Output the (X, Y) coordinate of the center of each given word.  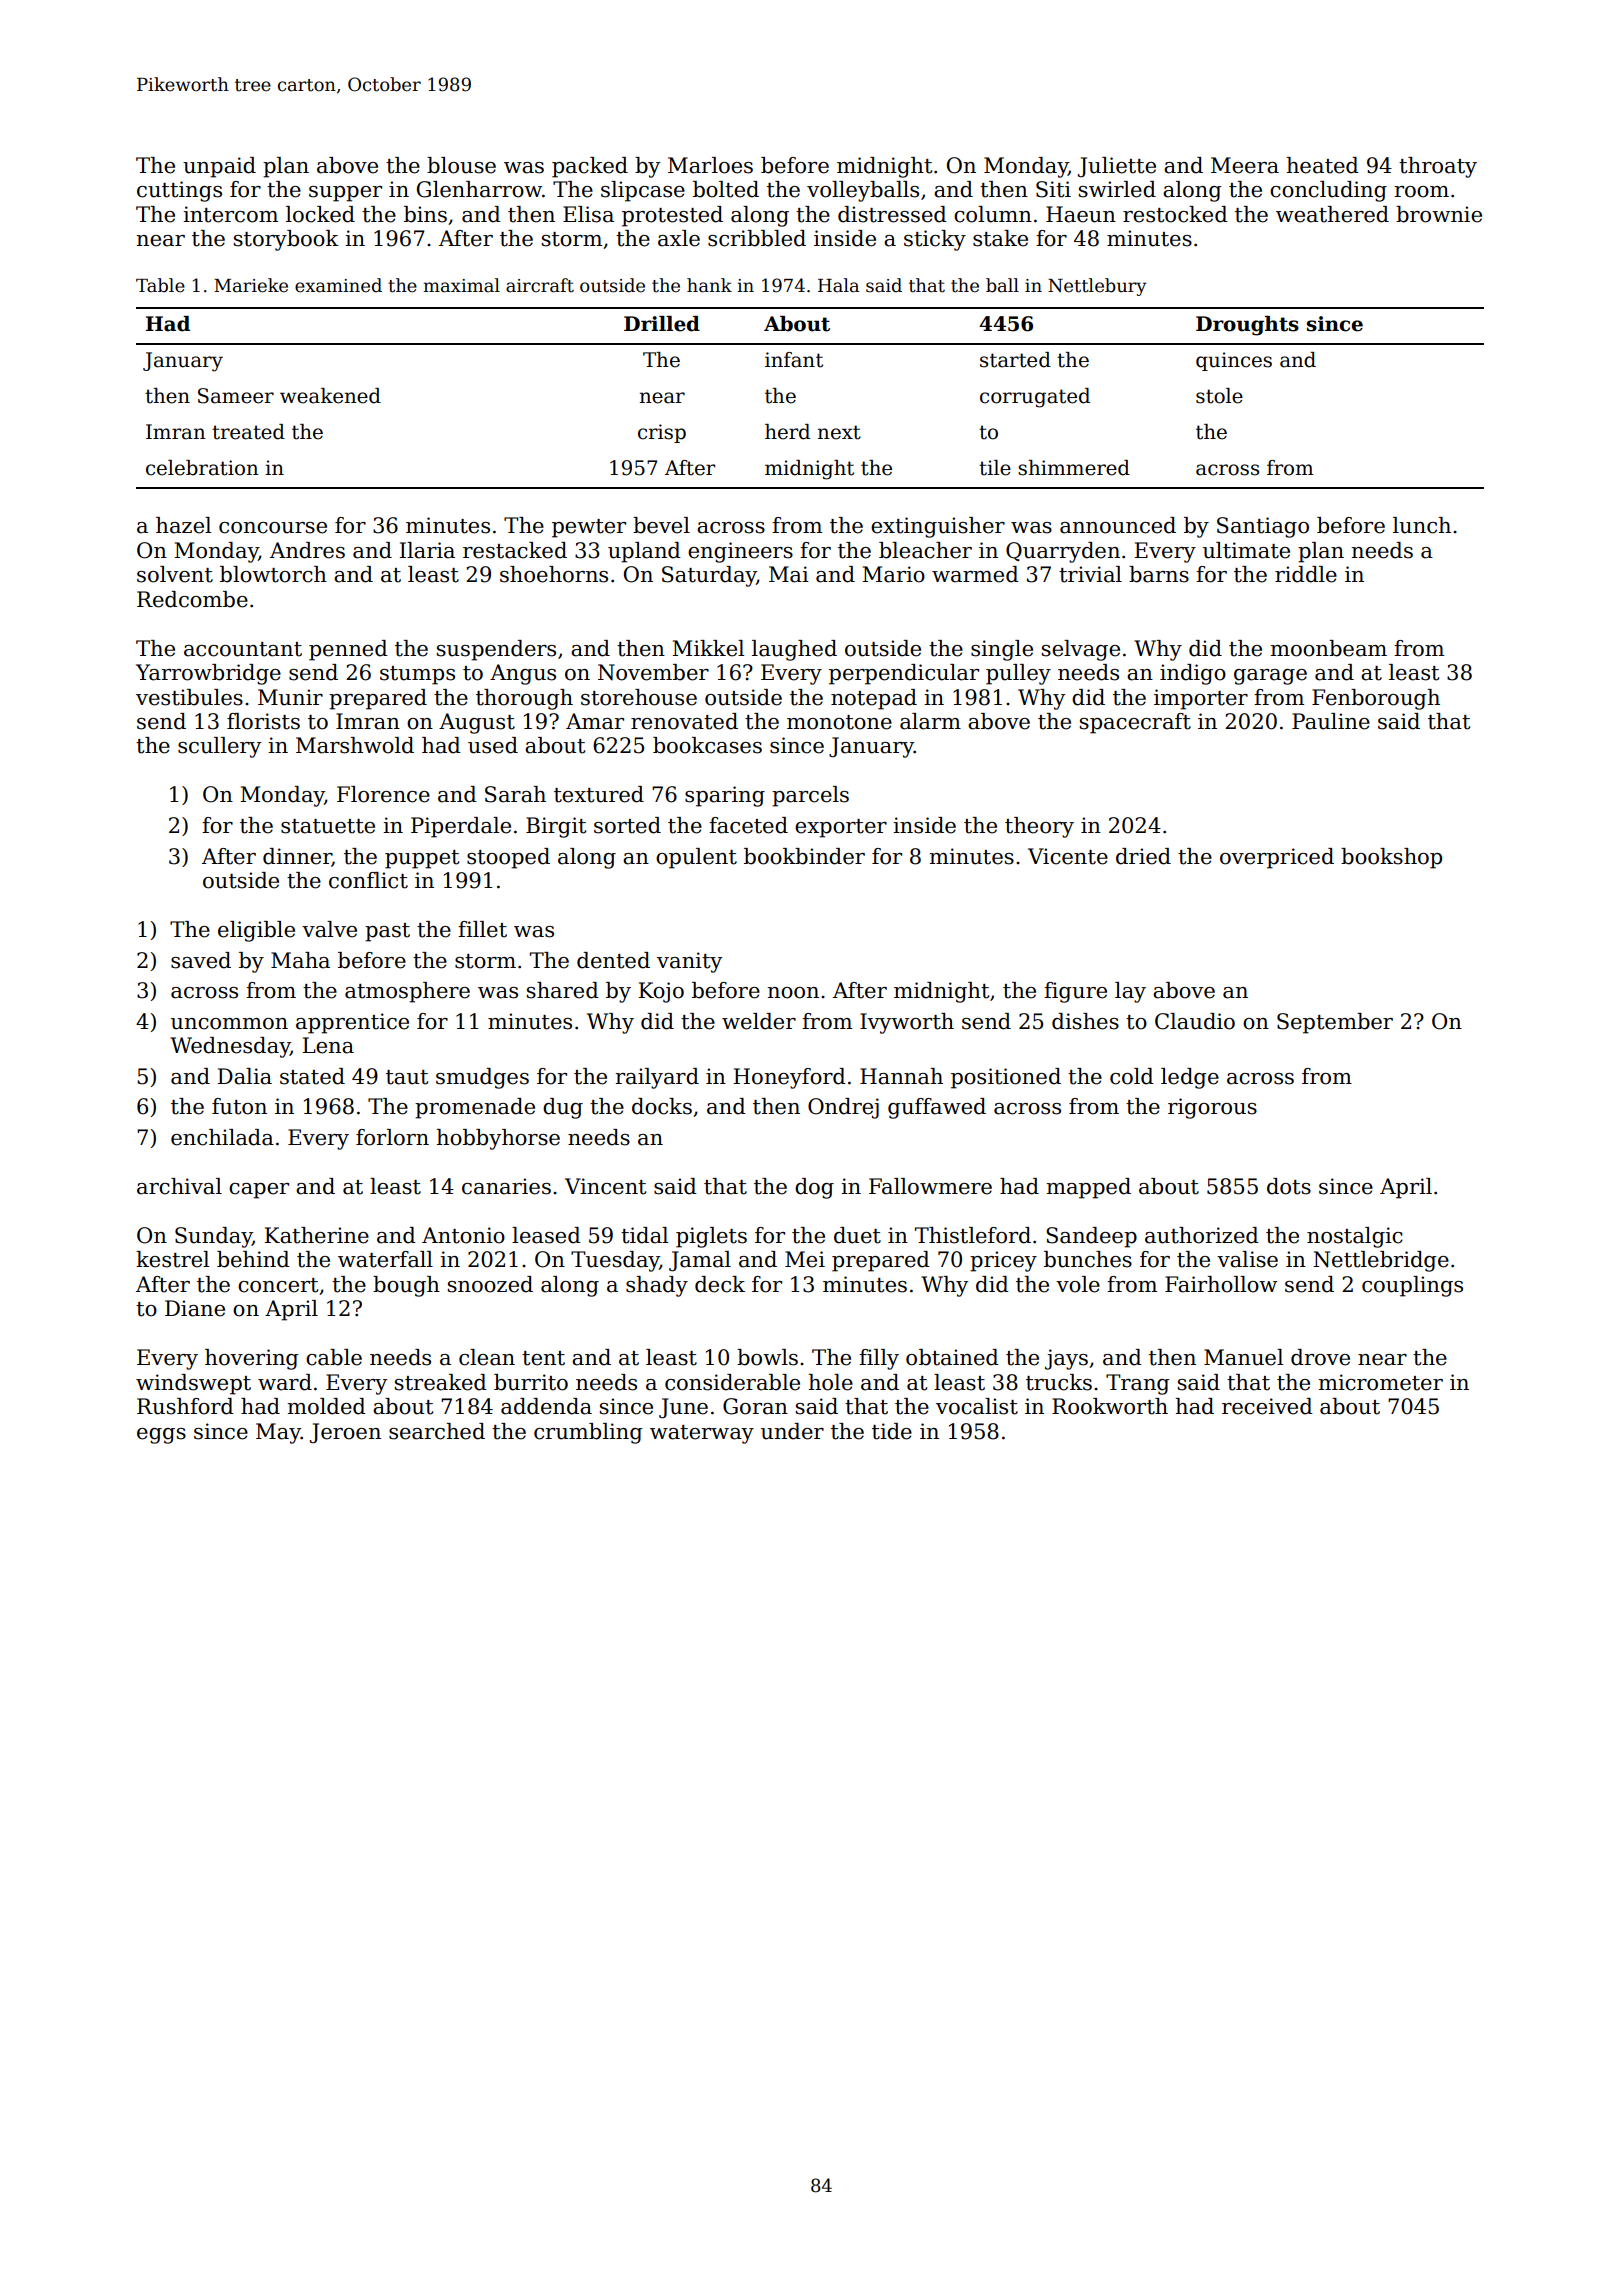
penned (348, 650)
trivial (1090, 574)
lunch (1422, 525)
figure (1075, 992)
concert (278, 1285)
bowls (767, 1357)
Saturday (709, 576)
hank (709, 285)
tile (995, 468)
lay (1130, 992)
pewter (589, 528)
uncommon (229, 1024)
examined (338, 285)
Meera (1245, 165)
